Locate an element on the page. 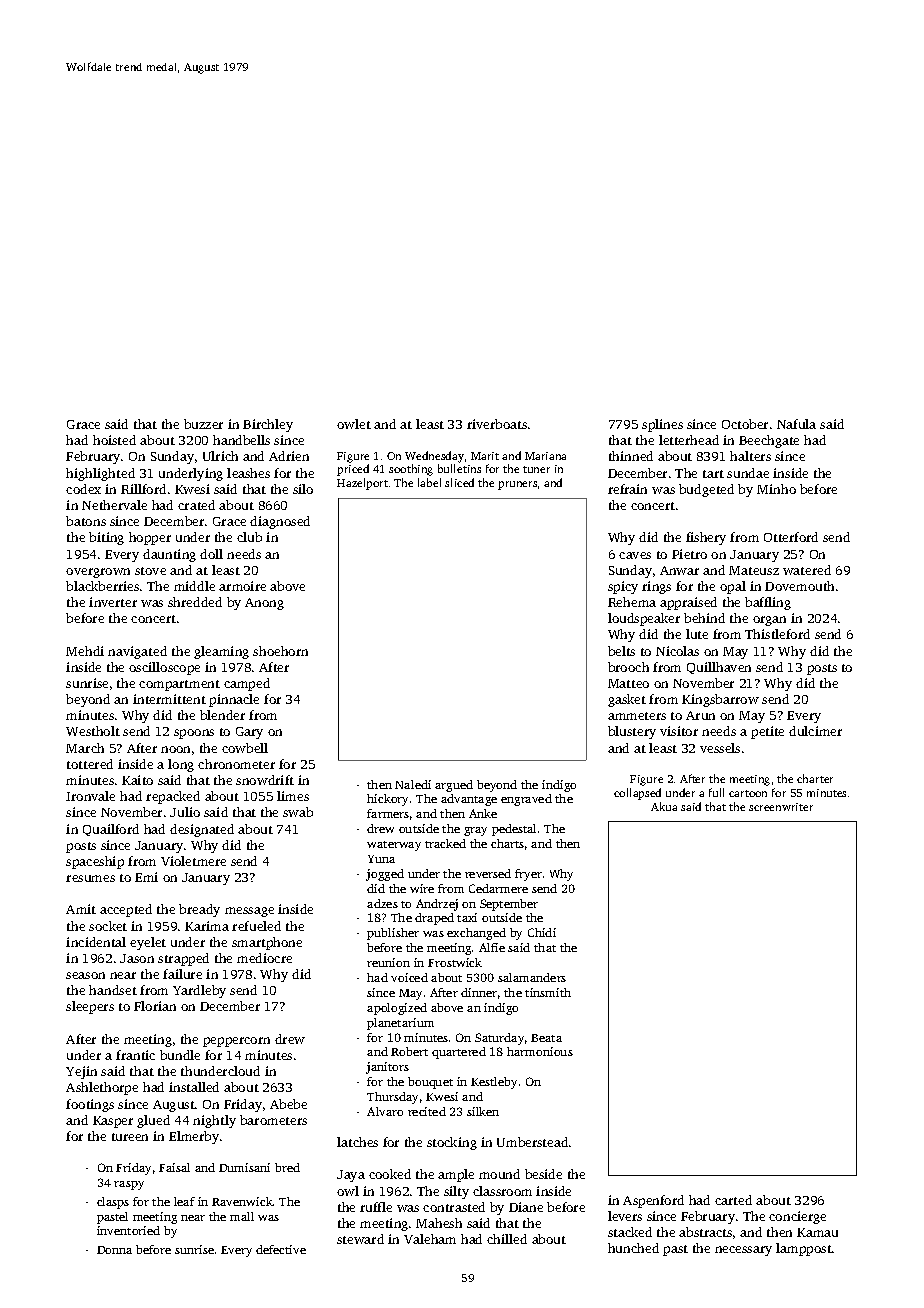 The height and width of the image is (1308, 924). argued is located at coordinates (454, 786).
